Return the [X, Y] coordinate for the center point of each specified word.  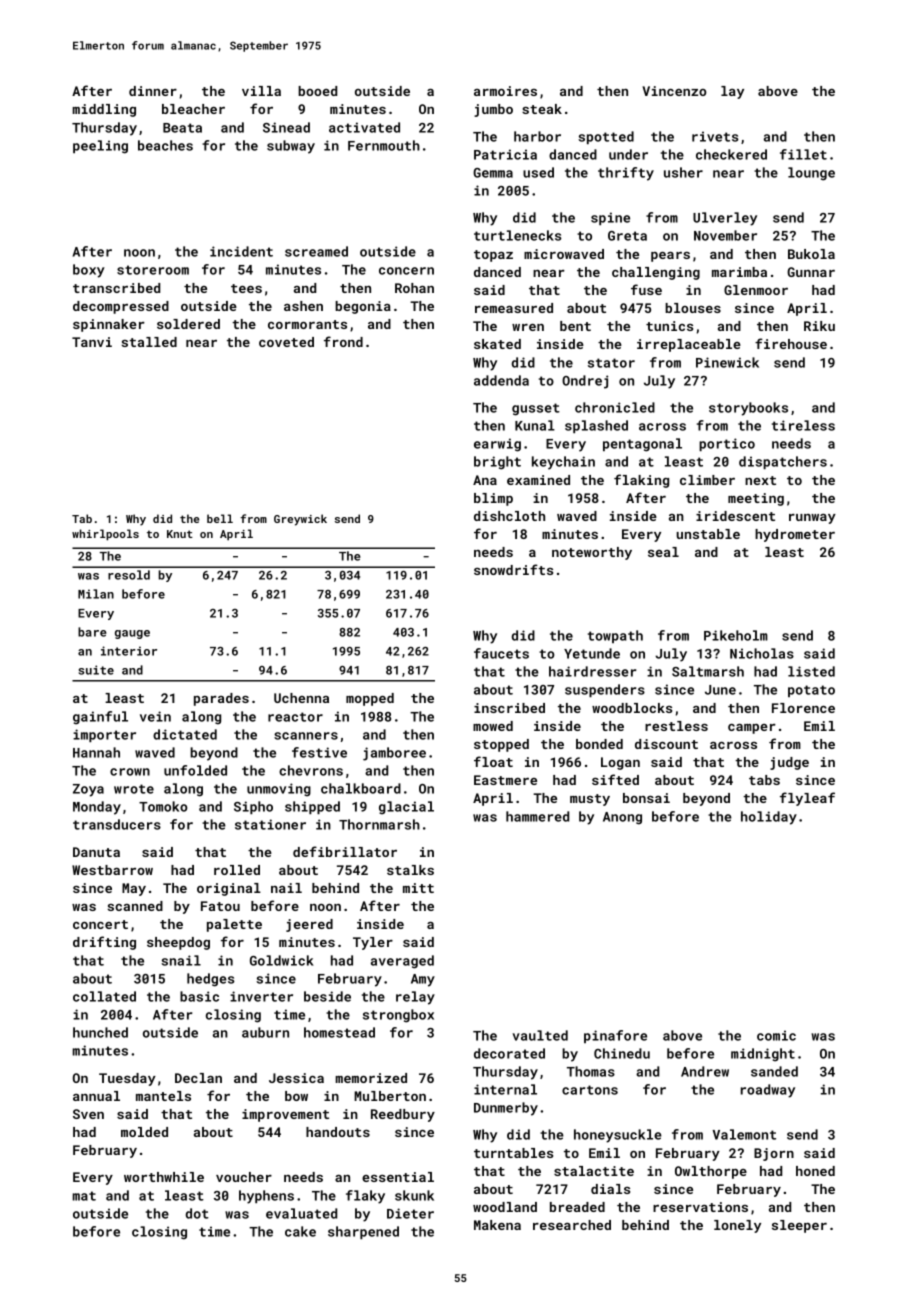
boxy [89, 271]
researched [572, 1225]
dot [197, 1213]
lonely [737, 1226]
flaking [641, 481]
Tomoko [163, 806]
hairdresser [592, 671]
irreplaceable [689, 345]
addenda [501, 380]
